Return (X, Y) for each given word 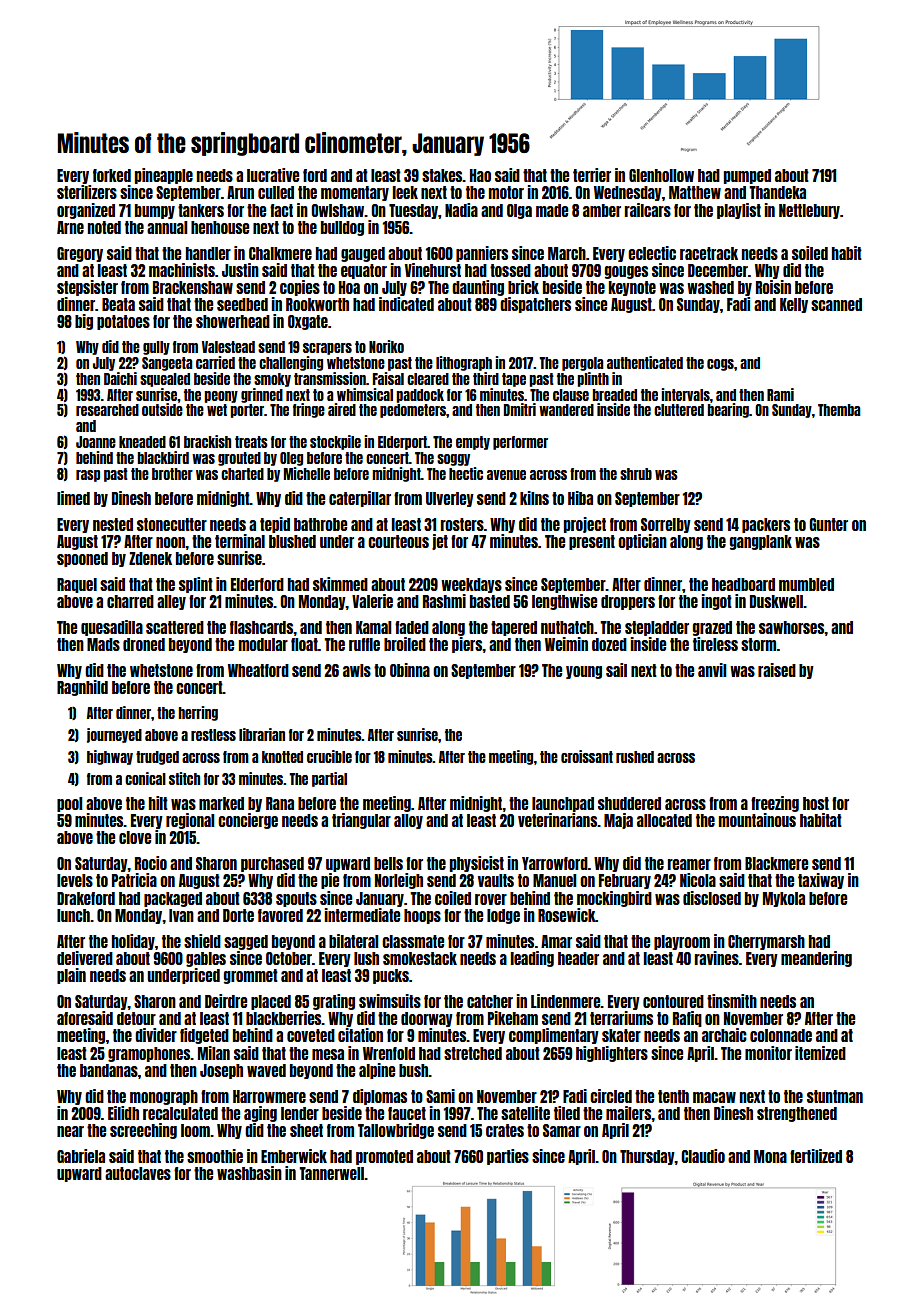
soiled (810, 253)
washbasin (249, 1173)
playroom (682, 942)
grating (334, 1002)
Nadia (461, 210)
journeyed (114, 735)
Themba (839, 410)
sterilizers (87, 192)
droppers (628, 602)
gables (206, 959)
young (584, 672)
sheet (306, 1130)
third (486, 378)
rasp (88, 476)
